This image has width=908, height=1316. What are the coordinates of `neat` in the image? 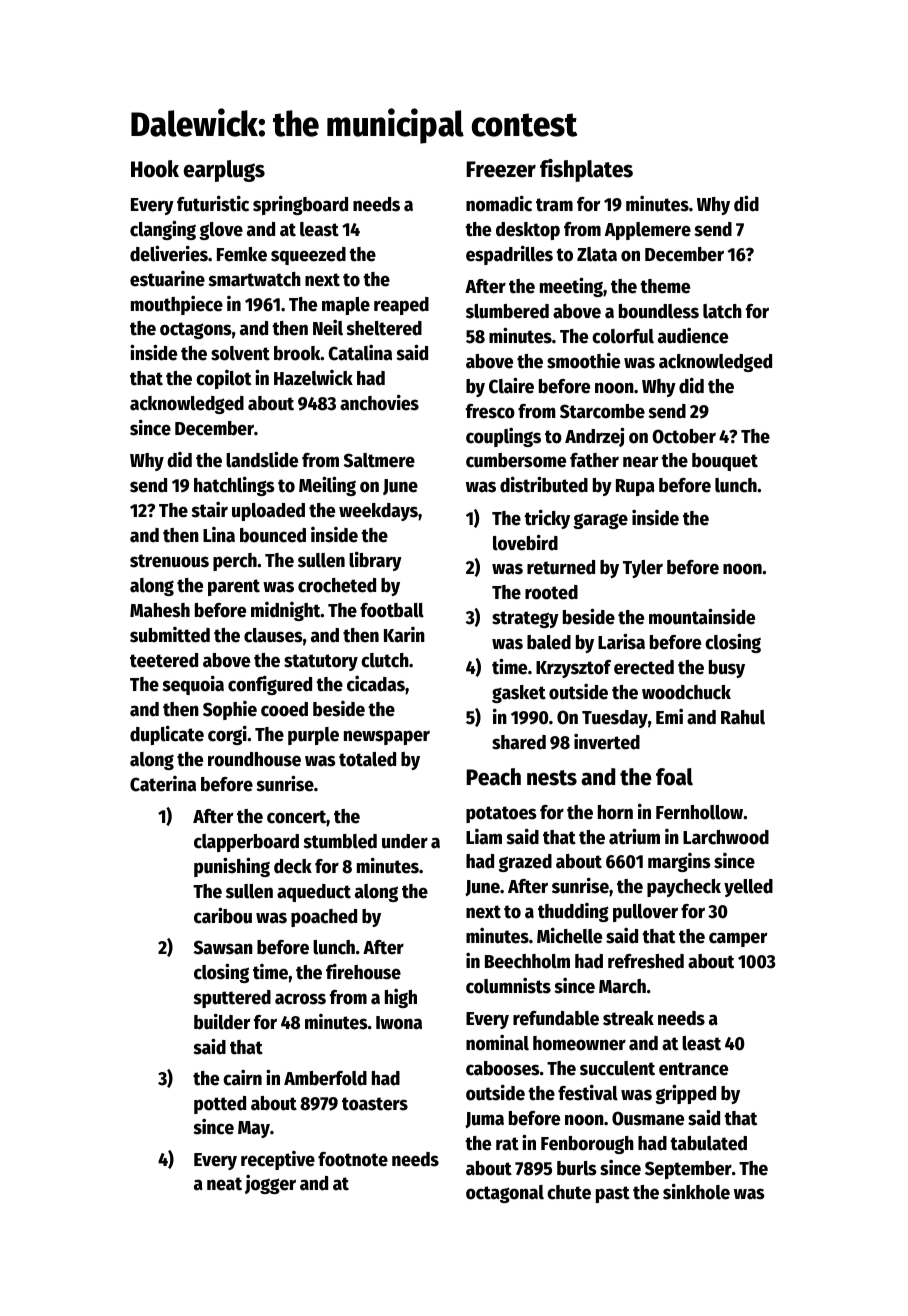 It's located at (224, 1184).
